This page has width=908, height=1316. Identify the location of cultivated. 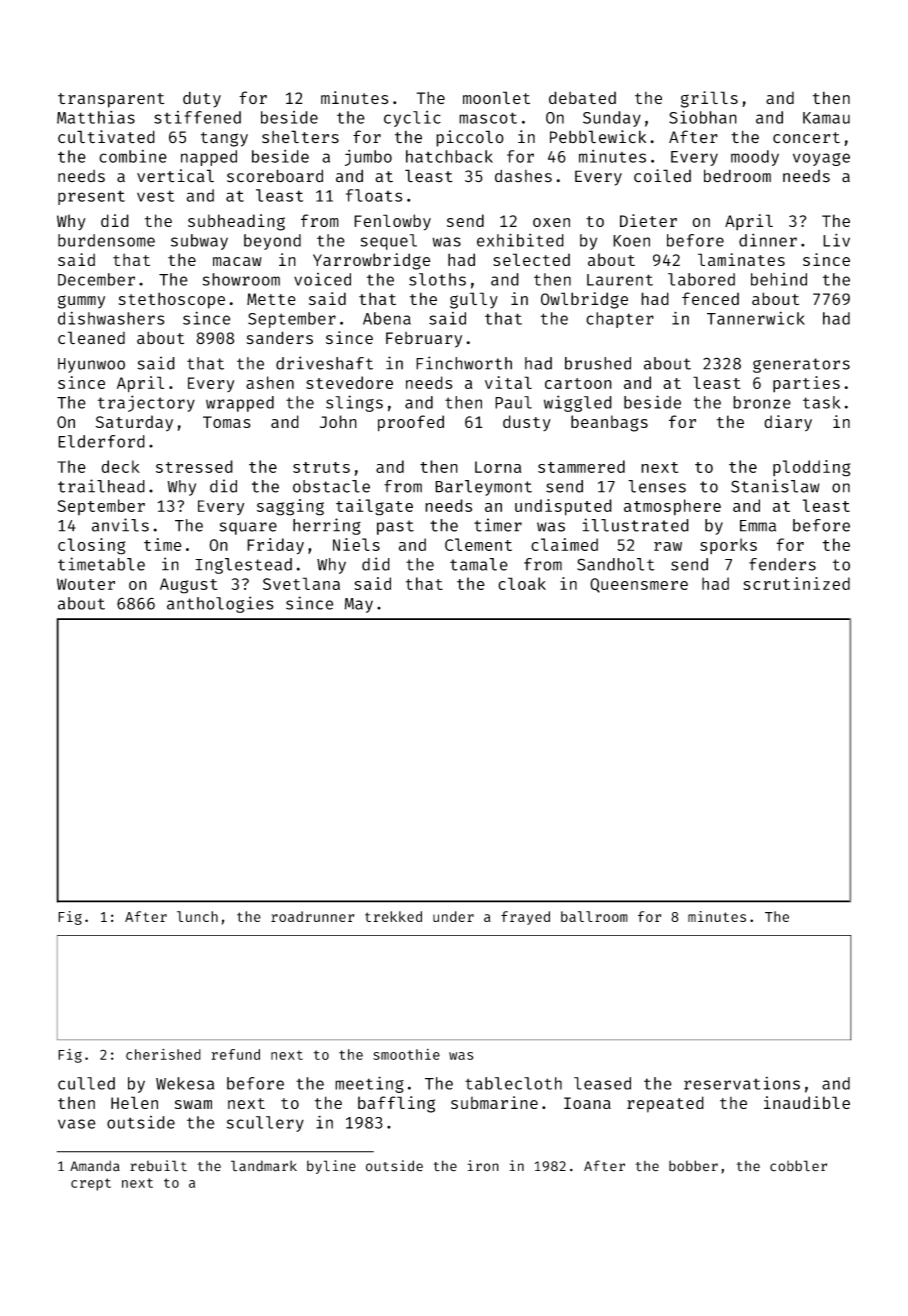
(106, 137).
